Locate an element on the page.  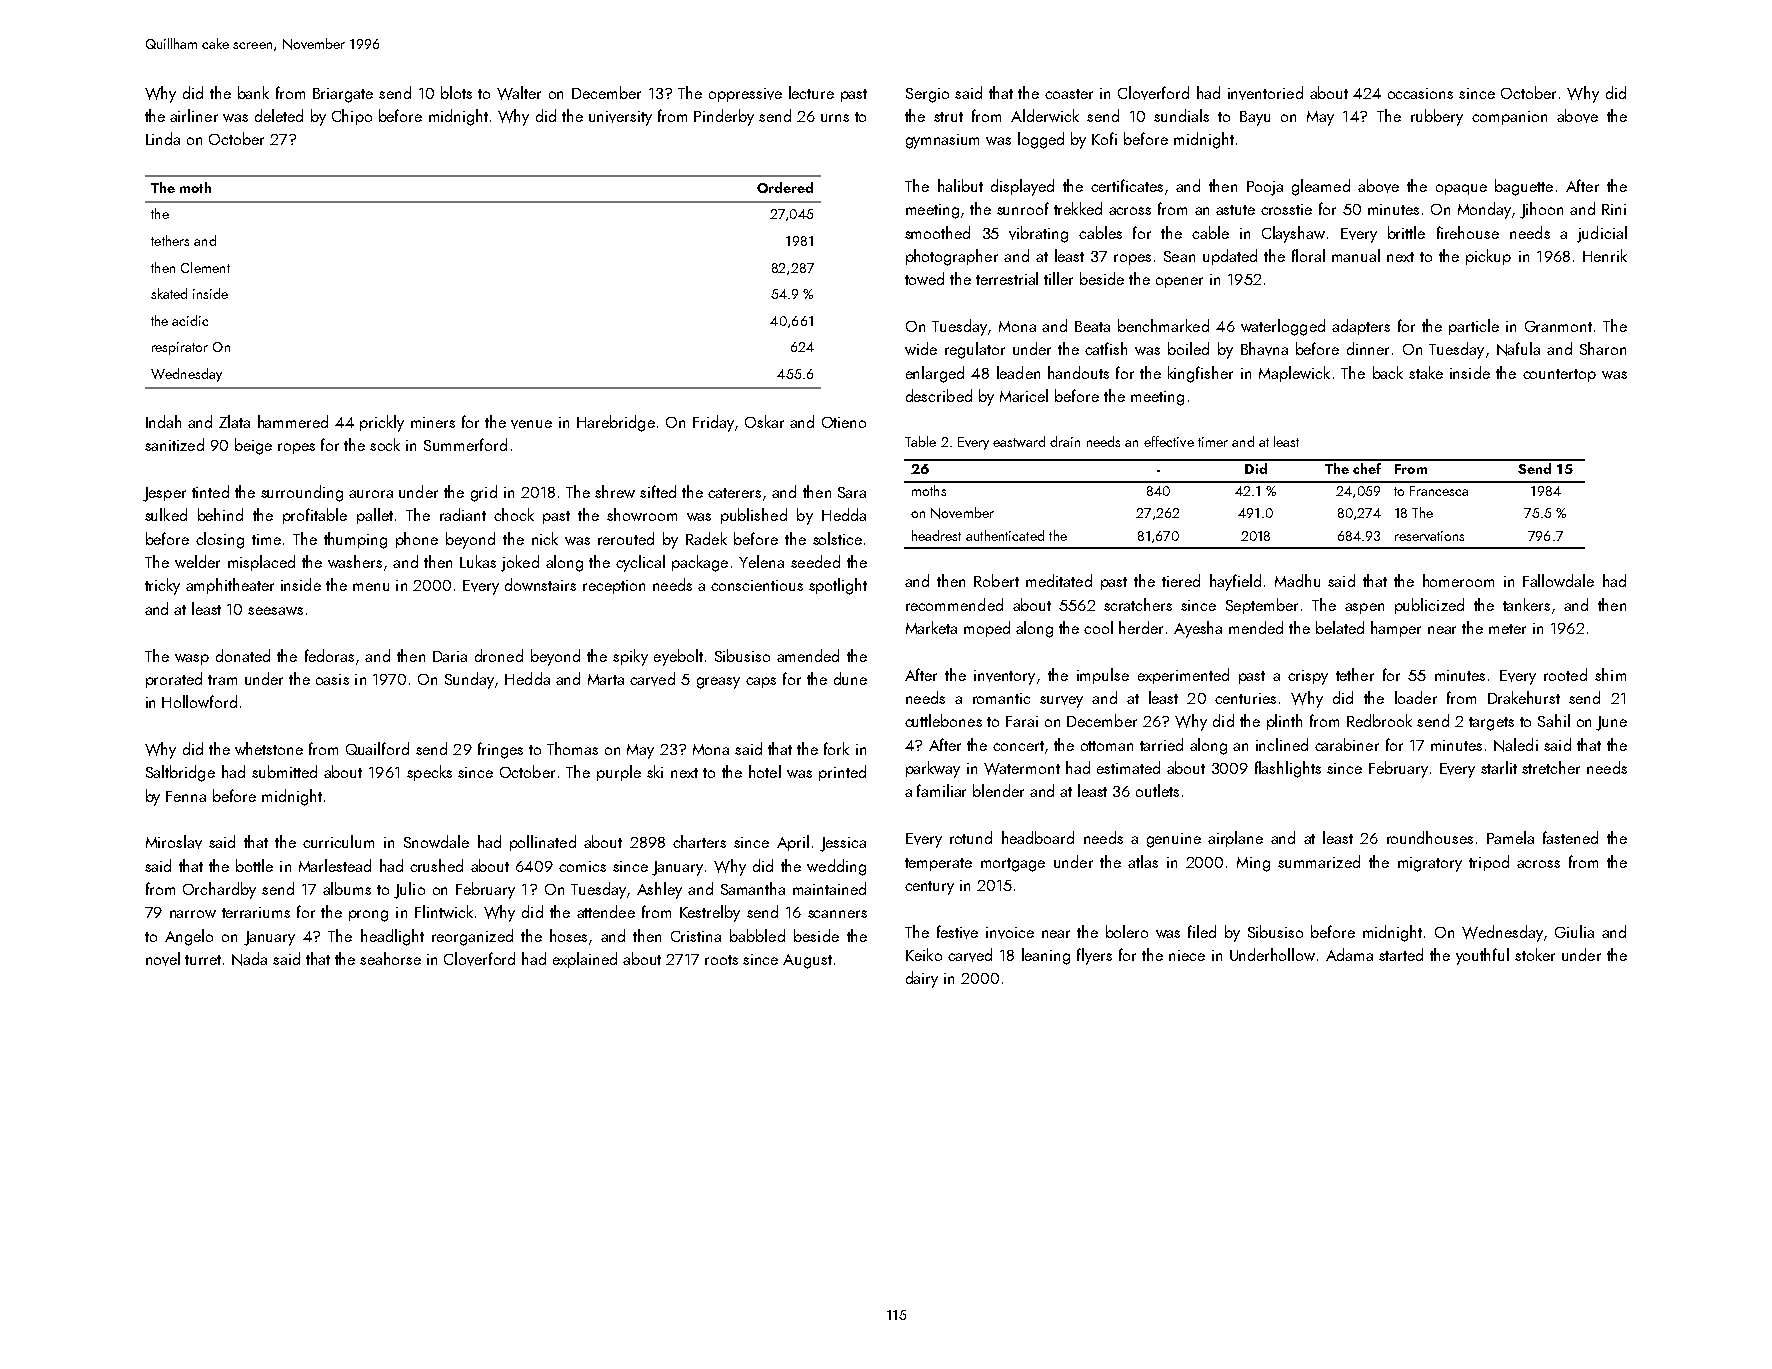
Julio is located at coordinates (409, 890).
